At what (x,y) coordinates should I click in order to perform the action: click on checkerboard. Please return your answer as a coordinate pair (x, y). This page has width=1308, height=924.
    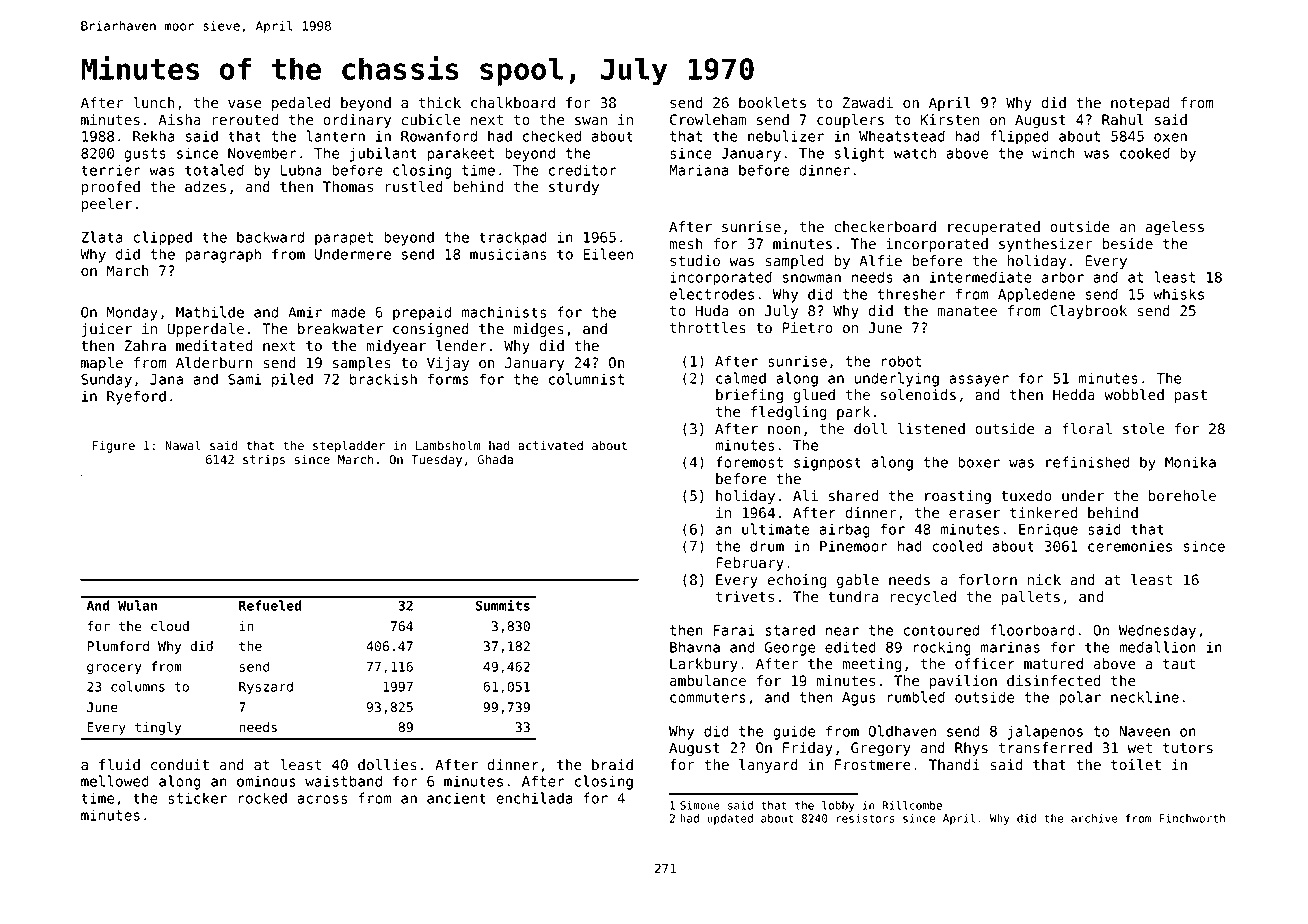
    Looking at the image, I should click on (885, 227).
